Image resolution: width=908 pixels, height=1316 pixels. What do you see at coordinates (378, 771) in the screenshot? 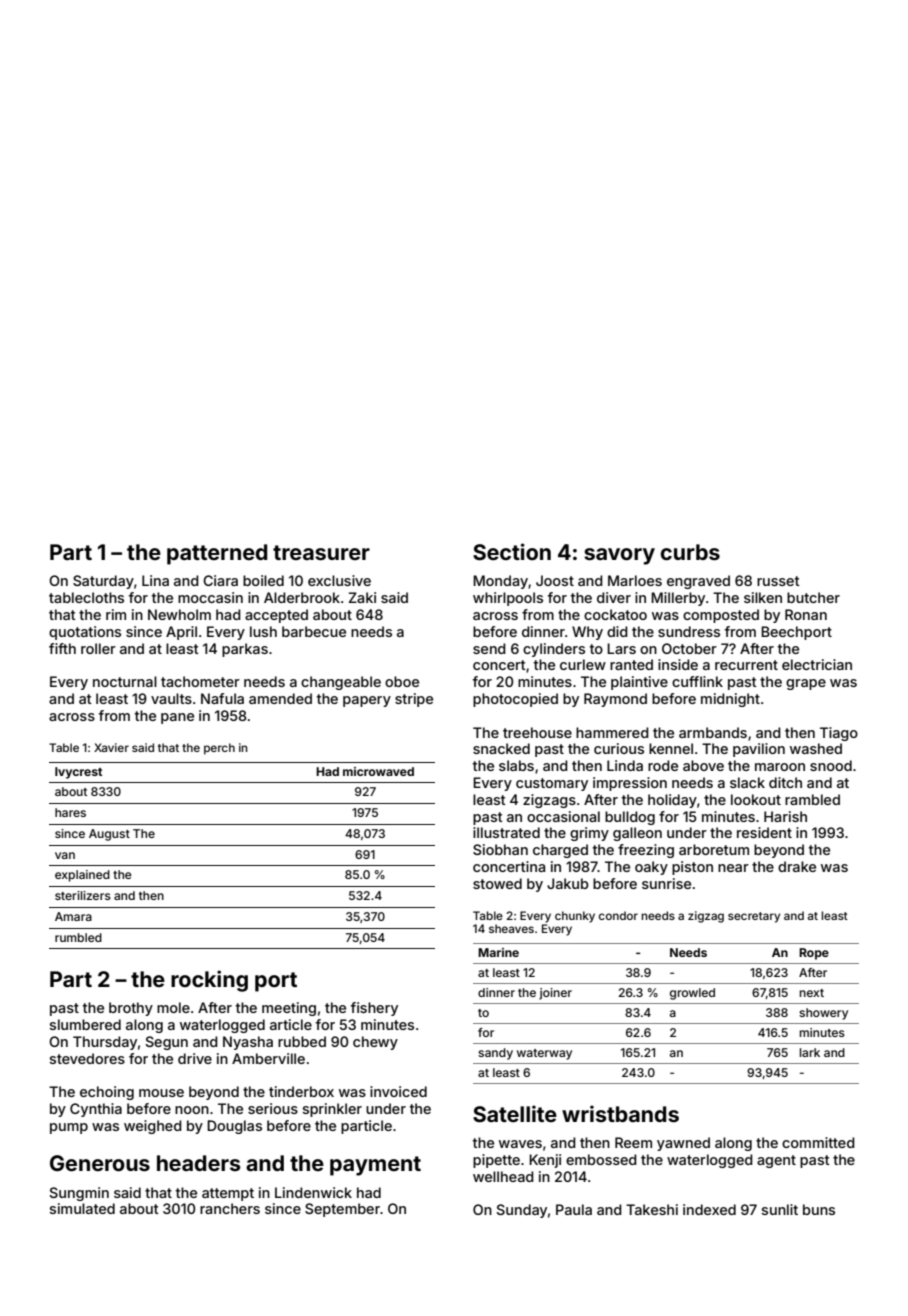
I see `microwaved` at bounding box center [378, 771].
